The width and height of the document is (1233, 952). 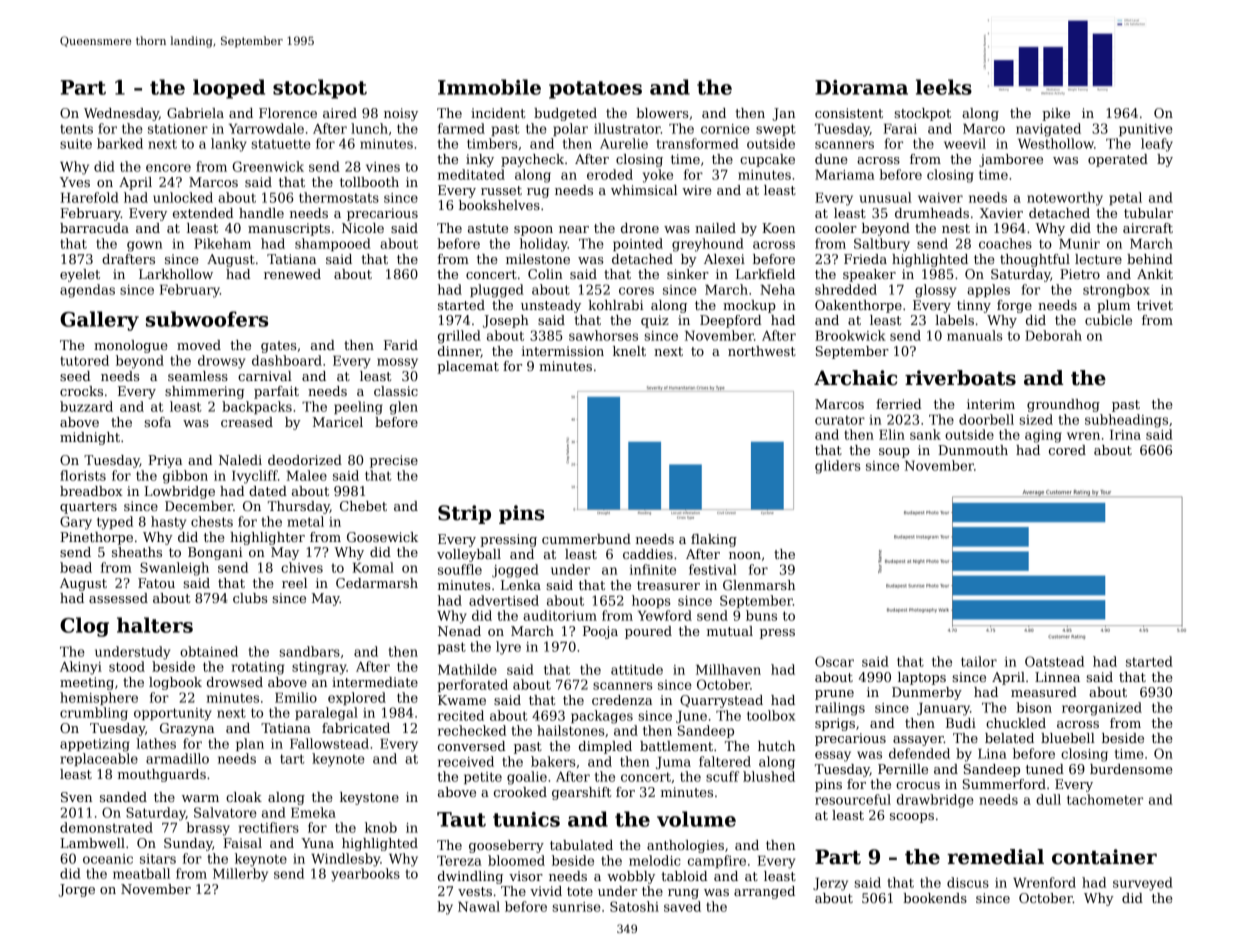 I want to click on bookends, so click(x=935, y=898).
